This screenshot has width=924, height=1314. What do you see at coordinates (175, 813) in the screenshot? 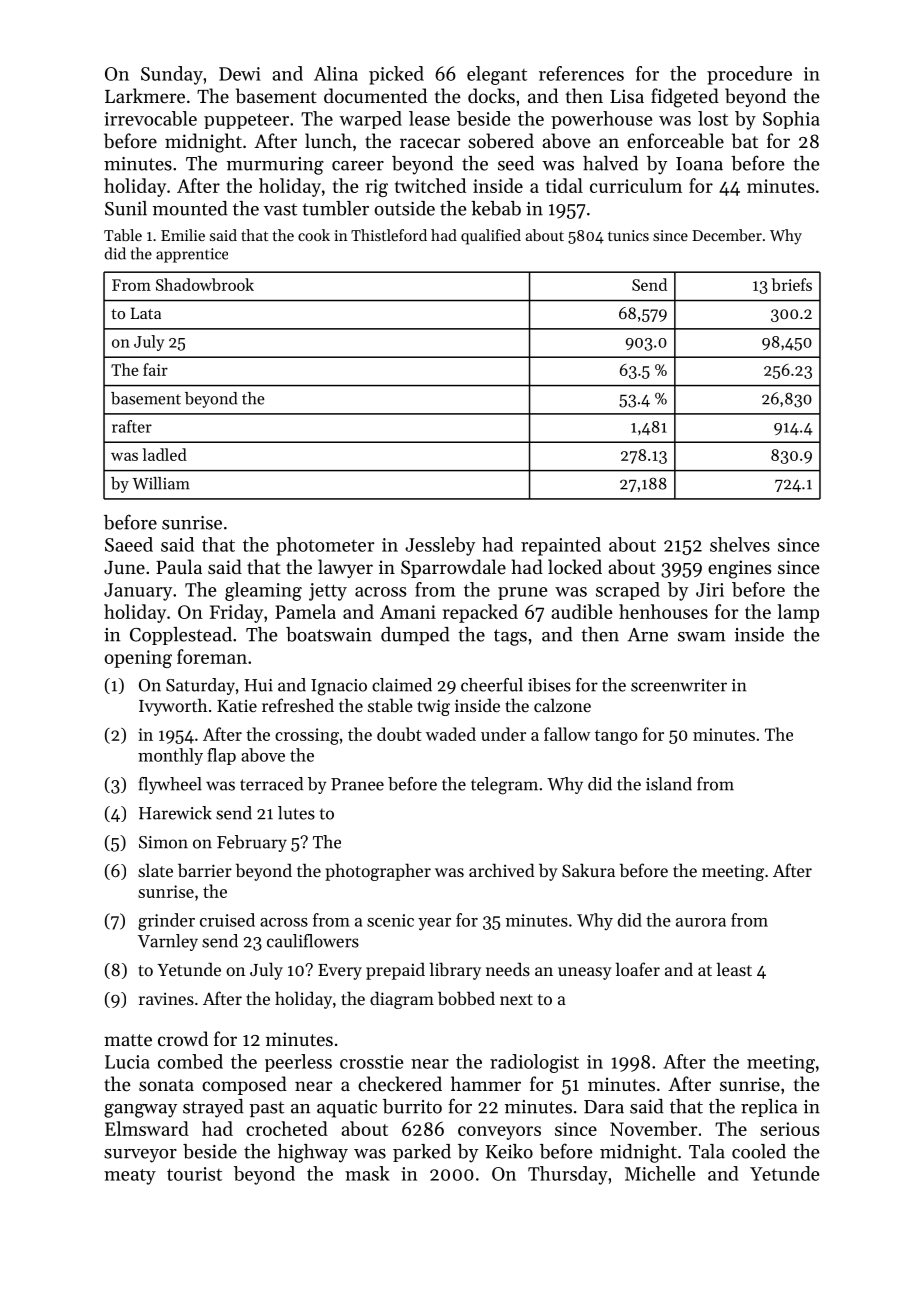
I see `Harewick` at bounding box center [175, 813].
